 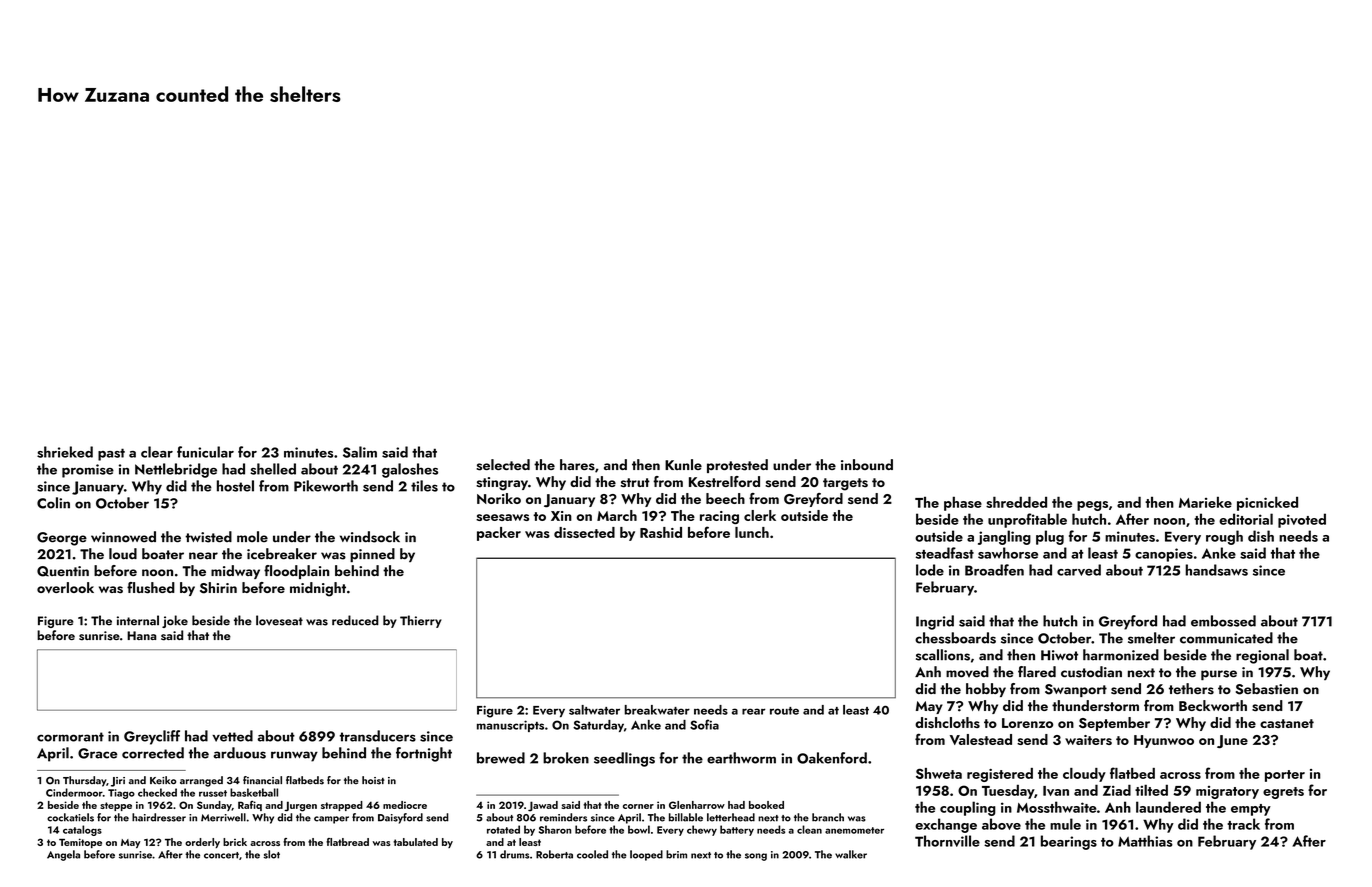 I want to click on inbound, so click(x=867, y=464).
